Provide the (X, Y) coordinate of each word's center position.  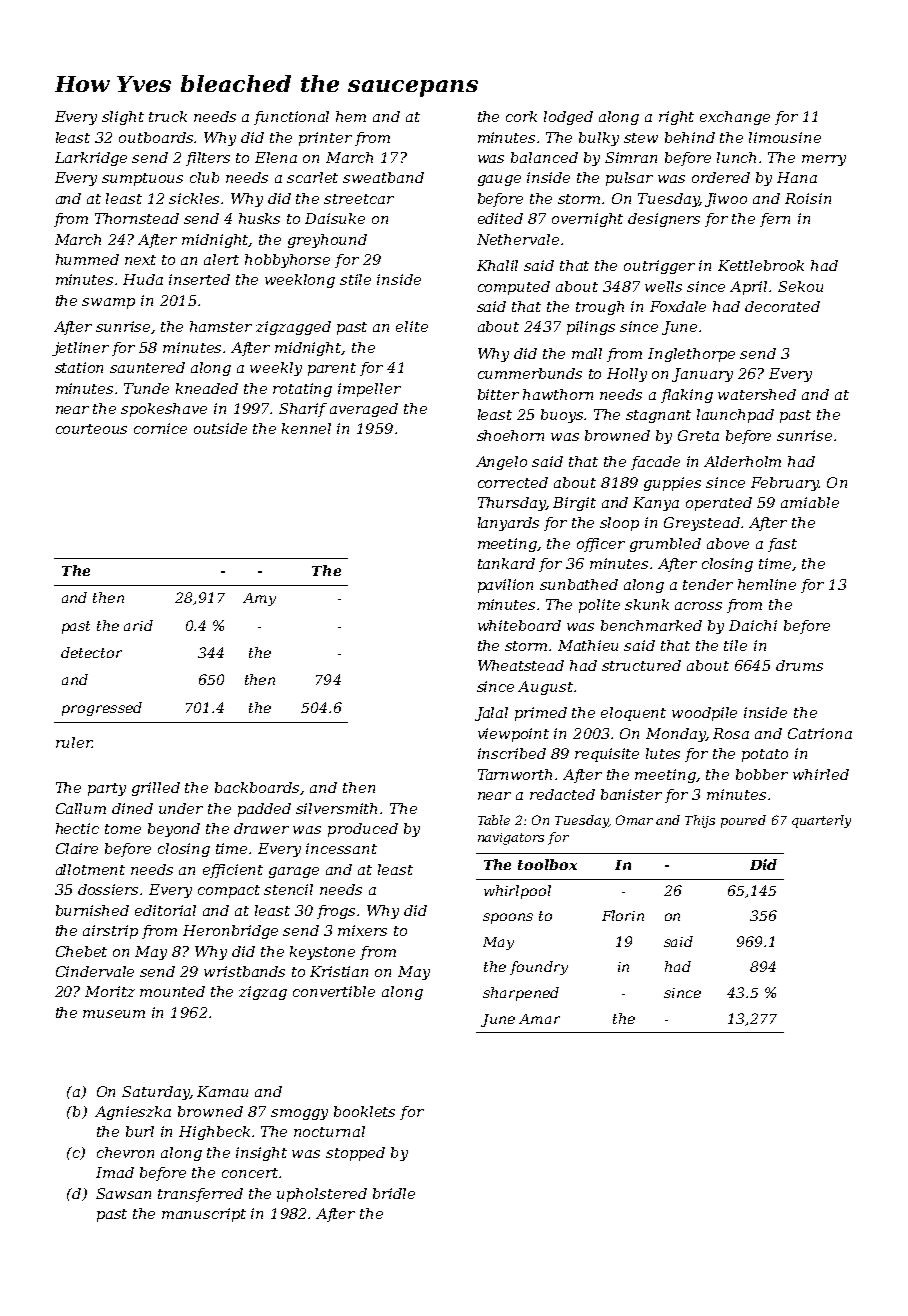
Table (494, 820)
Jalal (491, 714)
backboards (258, 788)
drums (799, 665)
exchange (735, 118)
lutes (663, 753)
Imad (115, 1172)
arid (138, 625)
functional (291, 118)
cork (521, 116)
